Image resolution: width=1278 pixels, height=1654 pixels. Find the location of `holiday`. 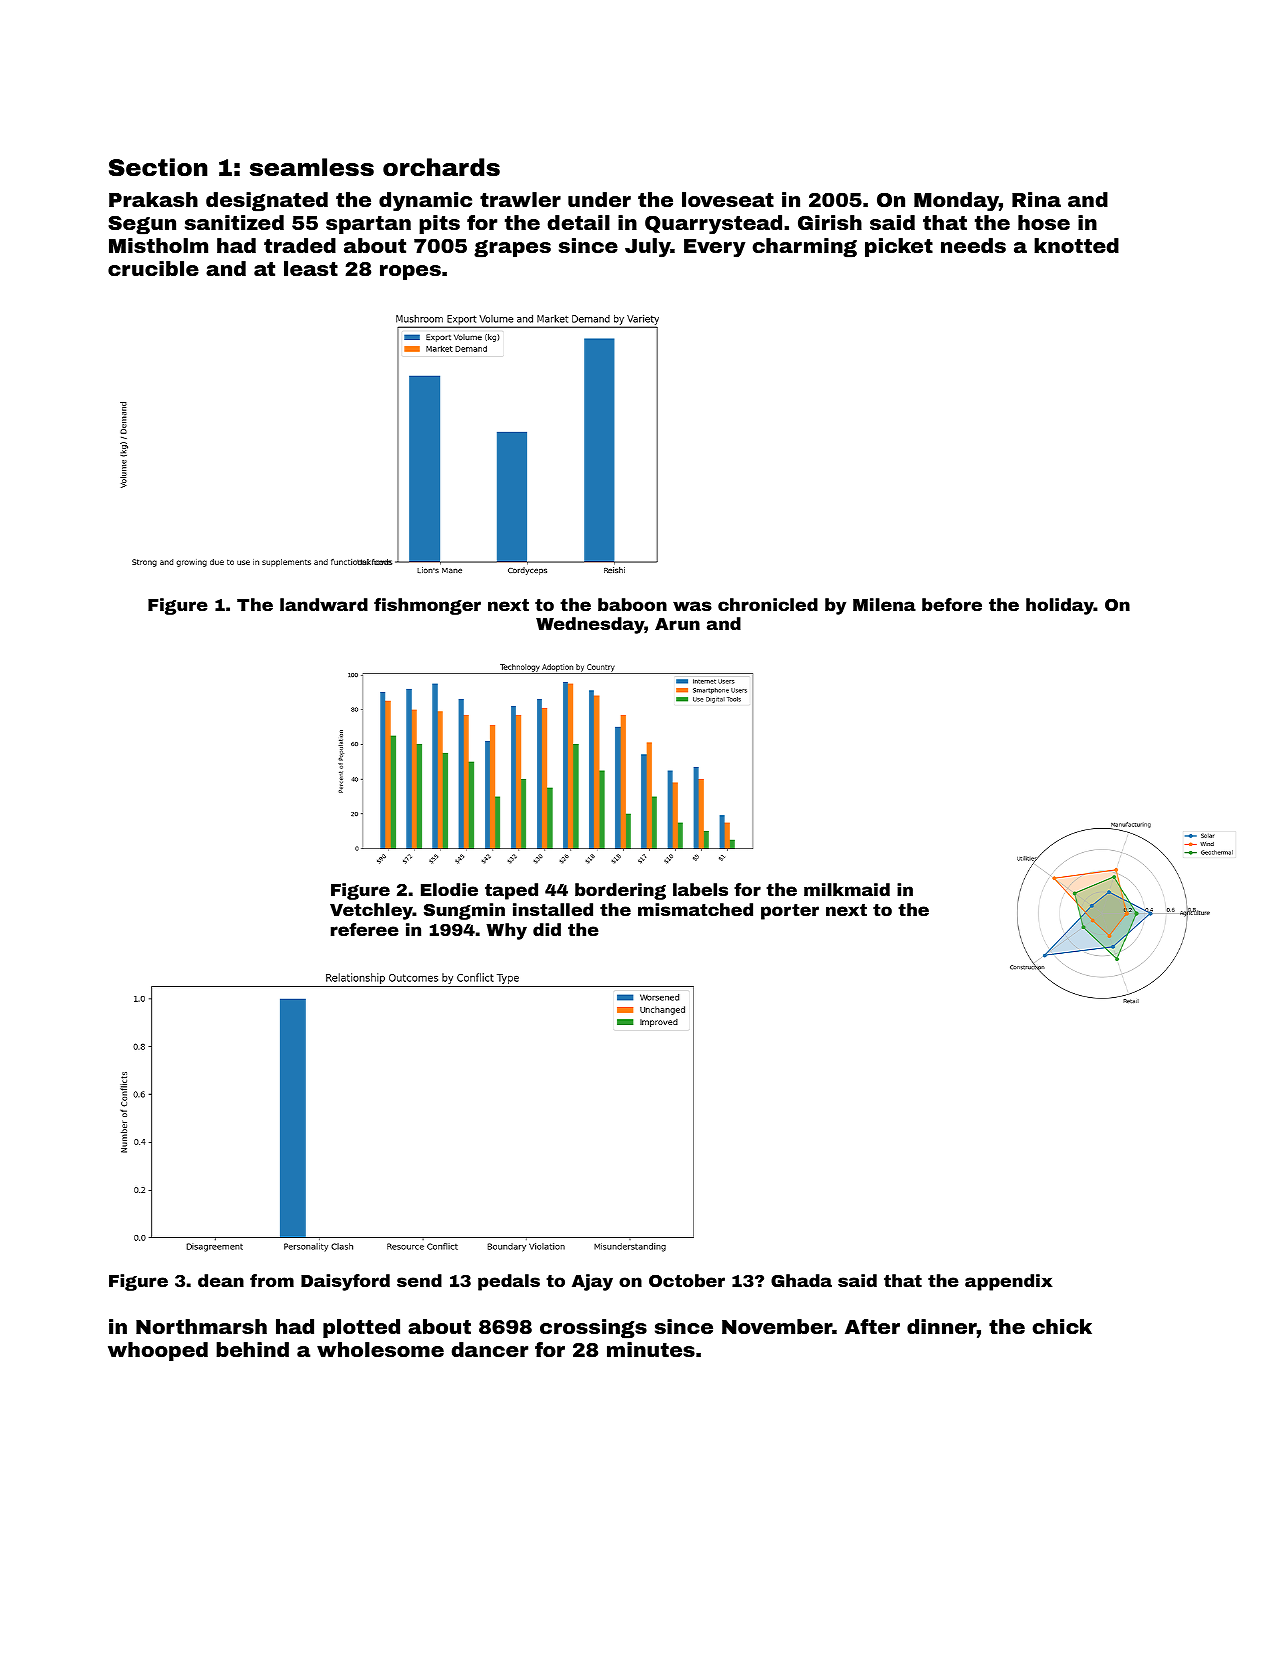

holiday is located at coordinates (1060, 606).
